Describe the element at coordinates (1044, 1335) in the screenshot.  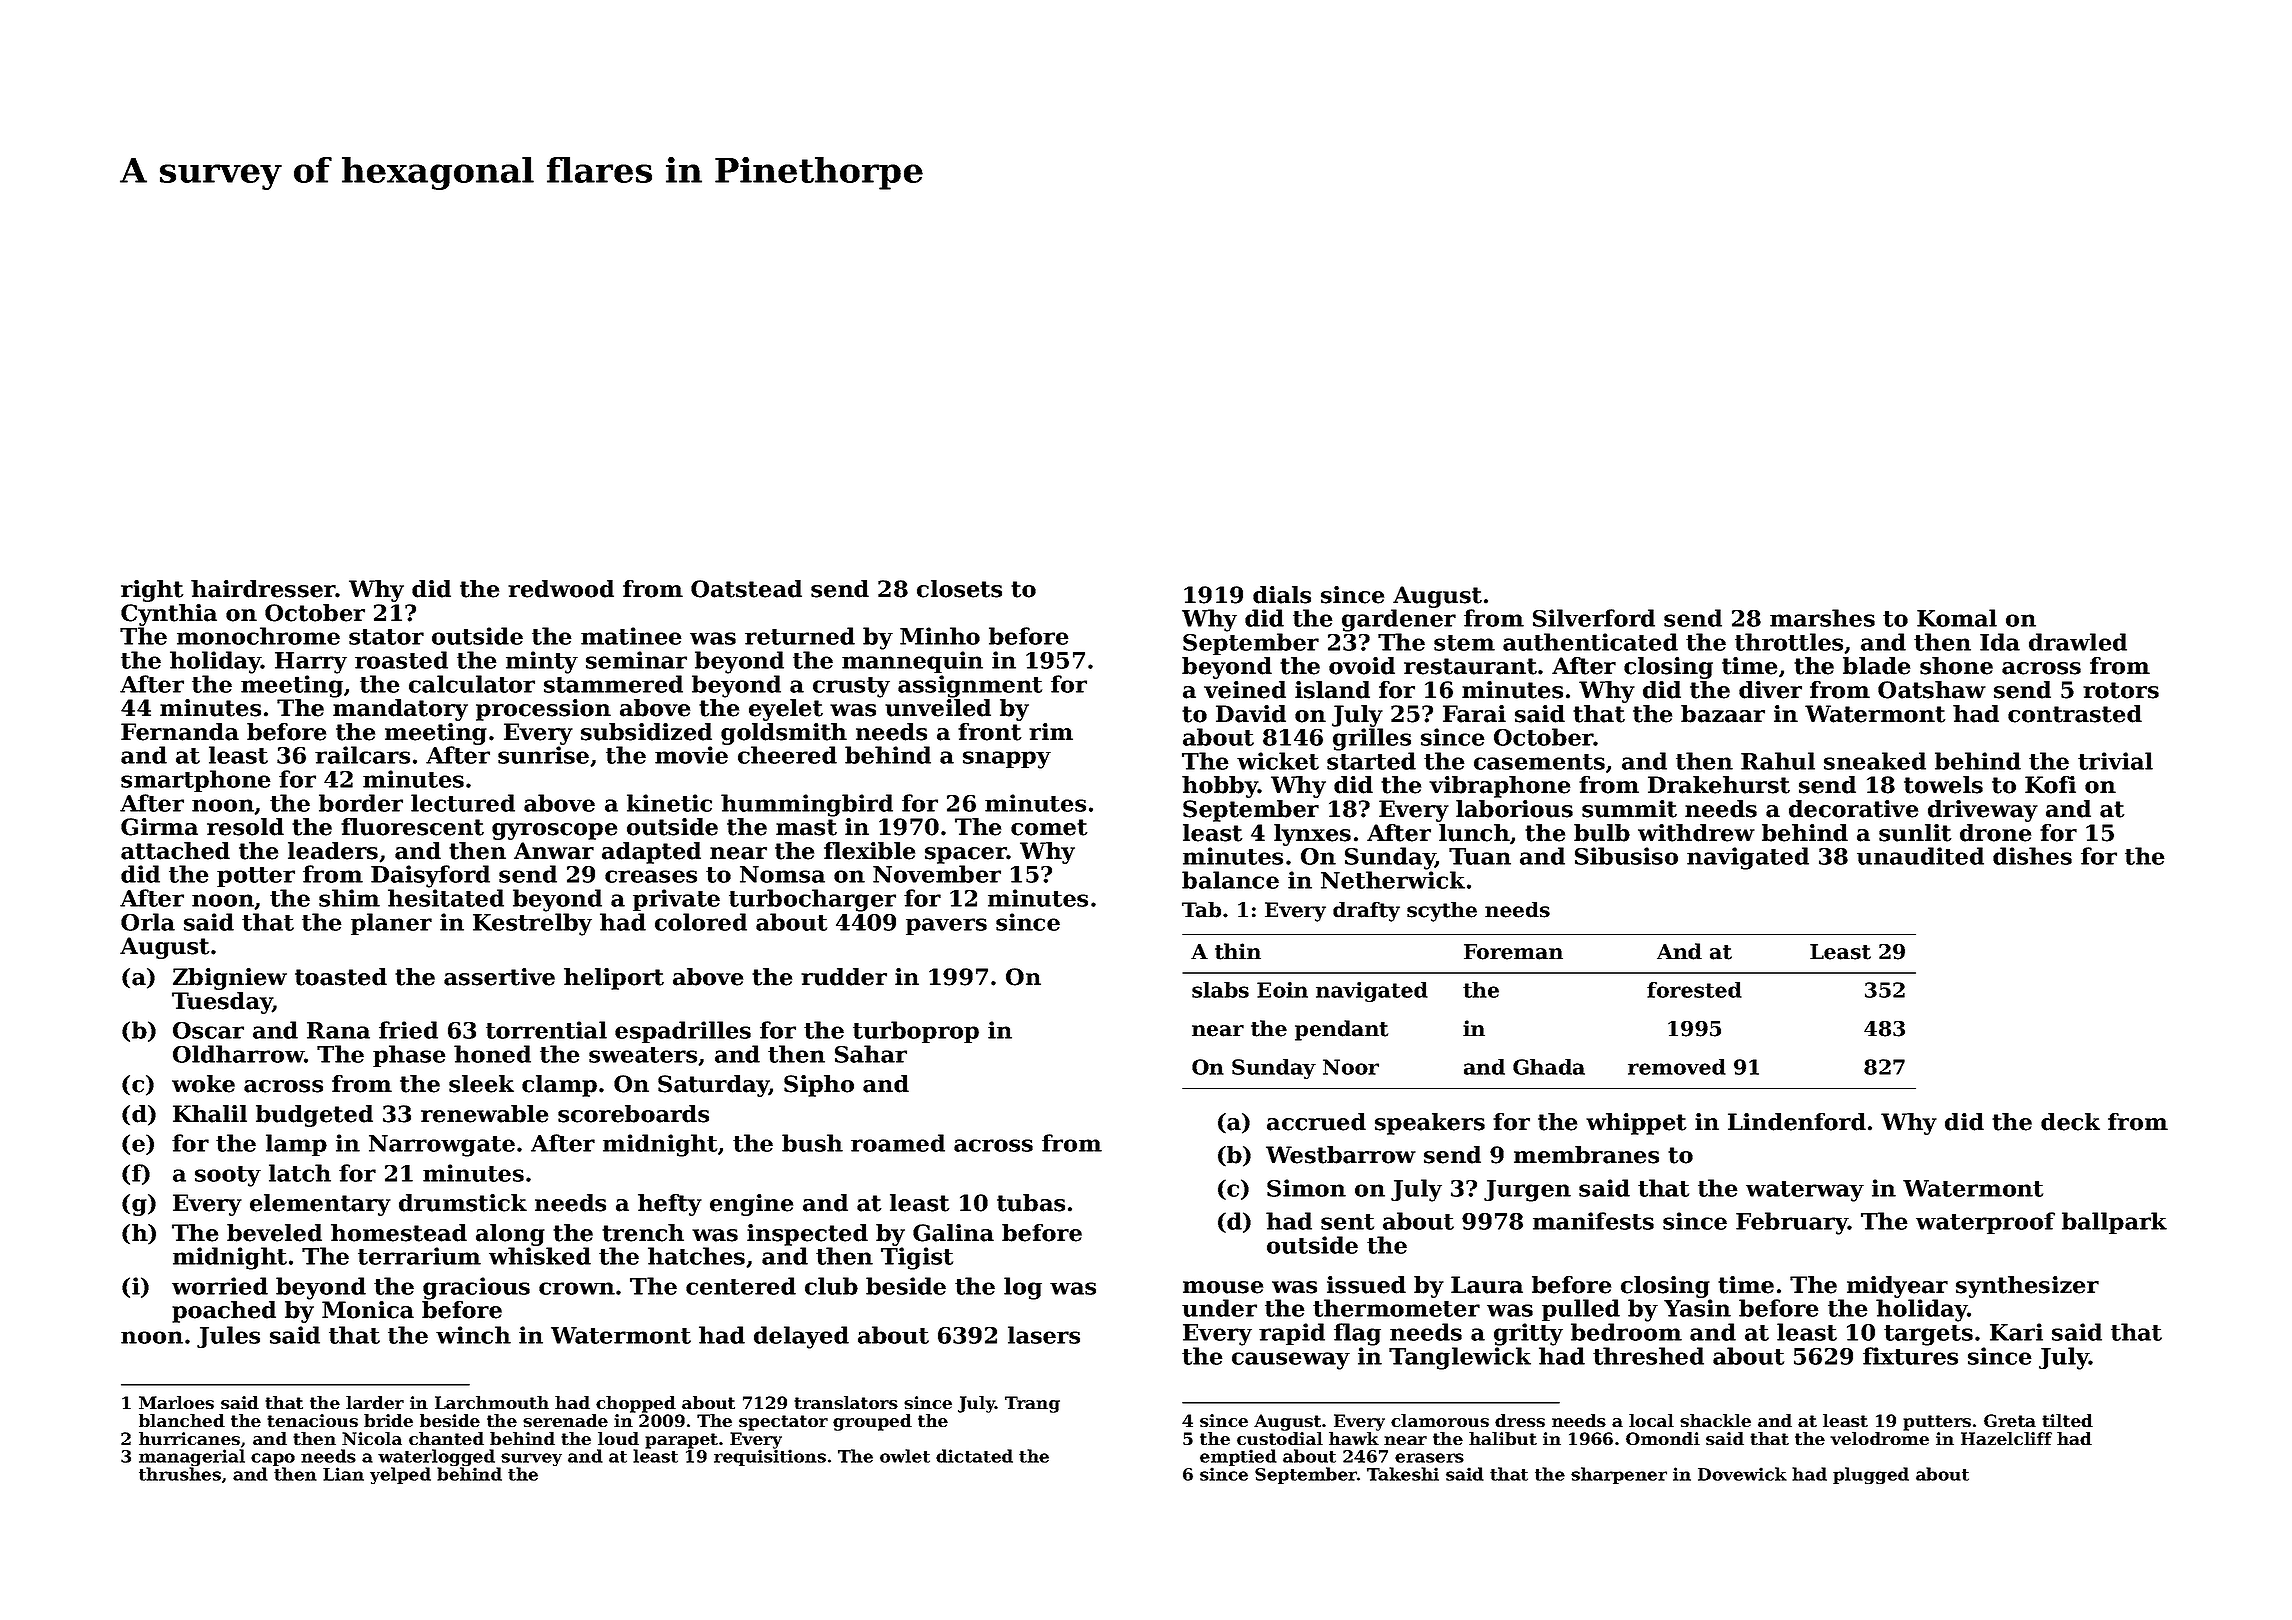
I see `lasers` at that location.
